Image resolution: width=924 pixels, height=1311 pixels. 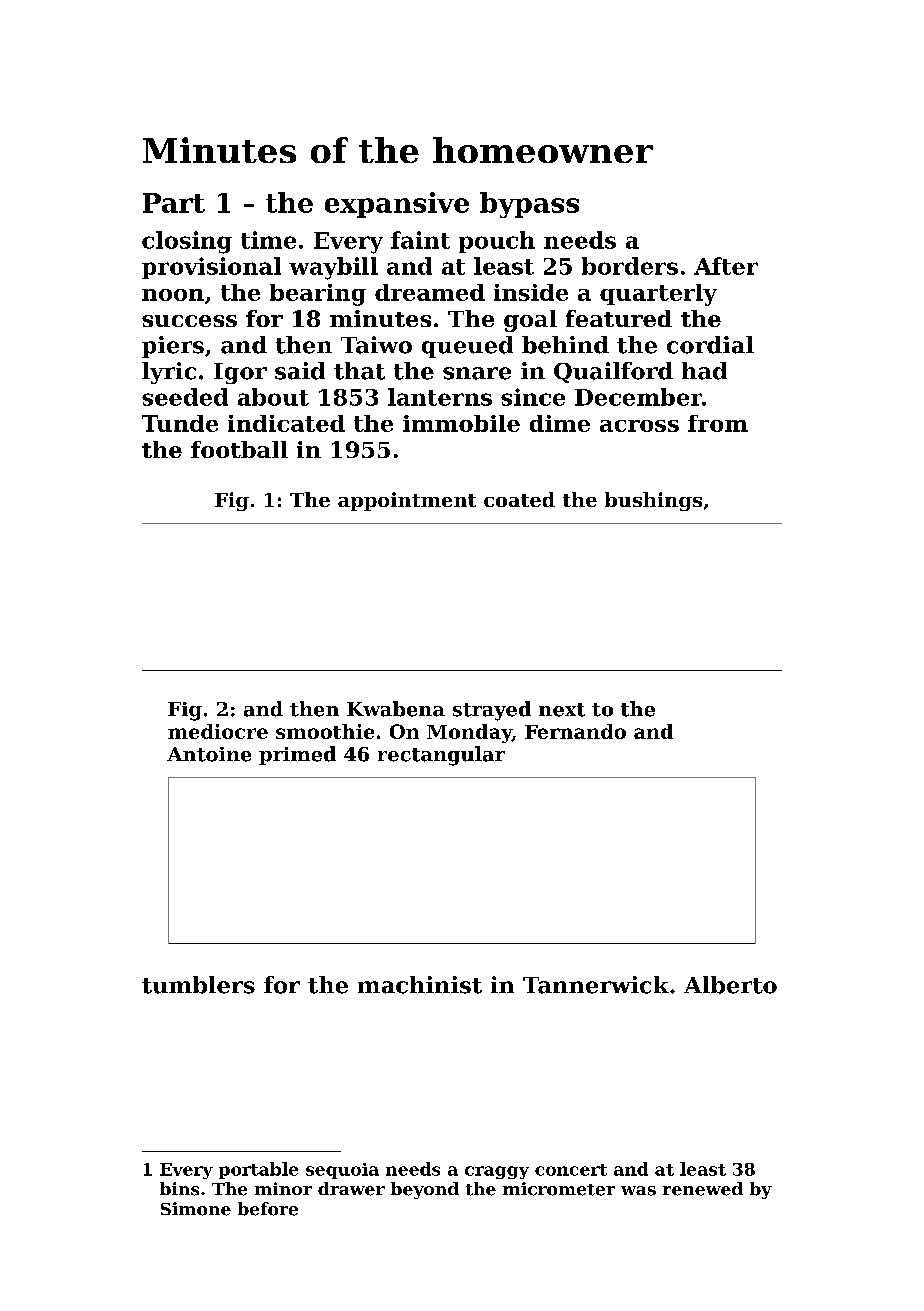 I want to click on Fernando, so click(x=575, y=731).
